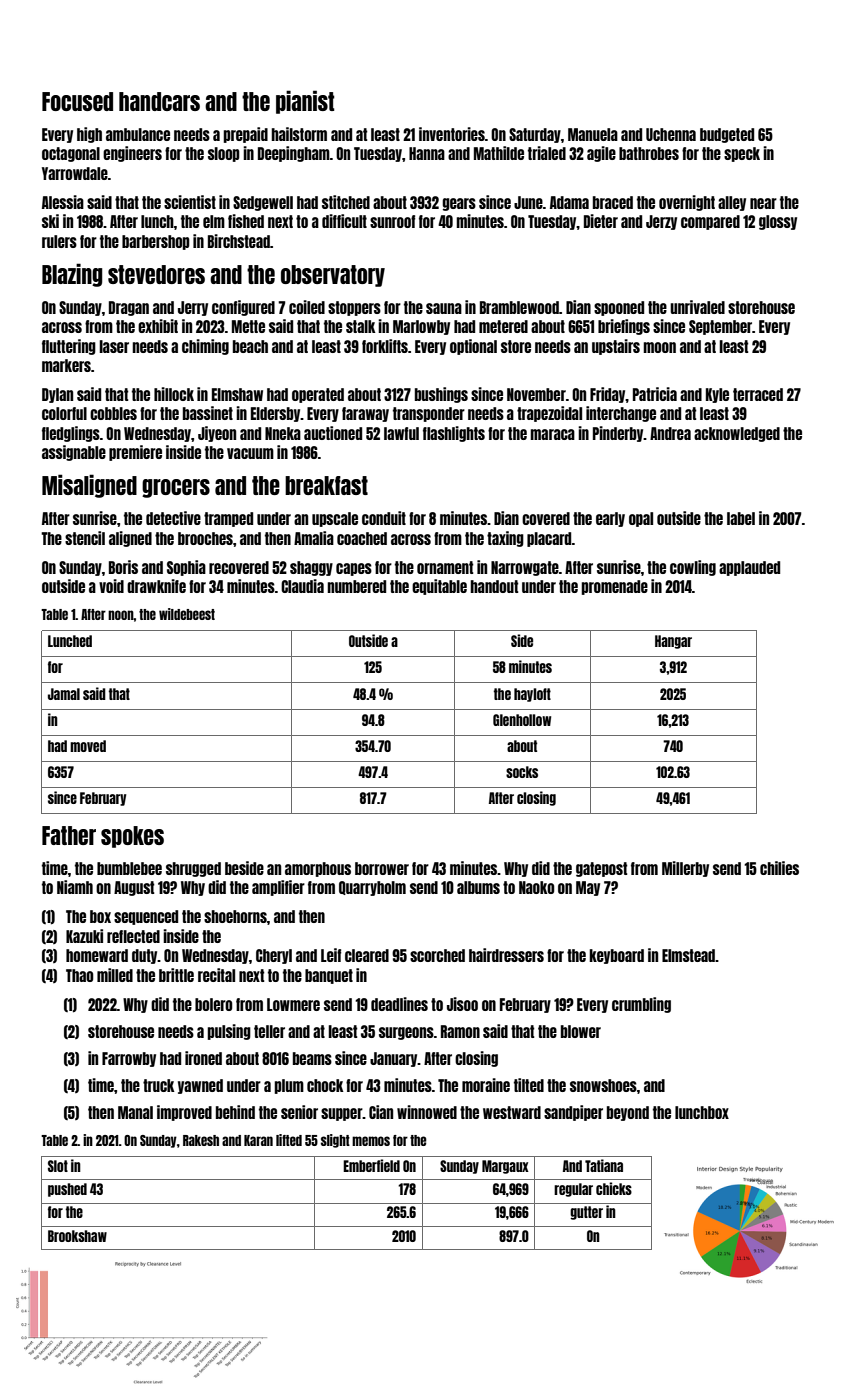 Image resolution: width=849 pixels, height=1400 pixels. What do you see at coordinates (522, 720) in the screenshot?
I see `Glenhollow` at bounding box center [522, 720].
